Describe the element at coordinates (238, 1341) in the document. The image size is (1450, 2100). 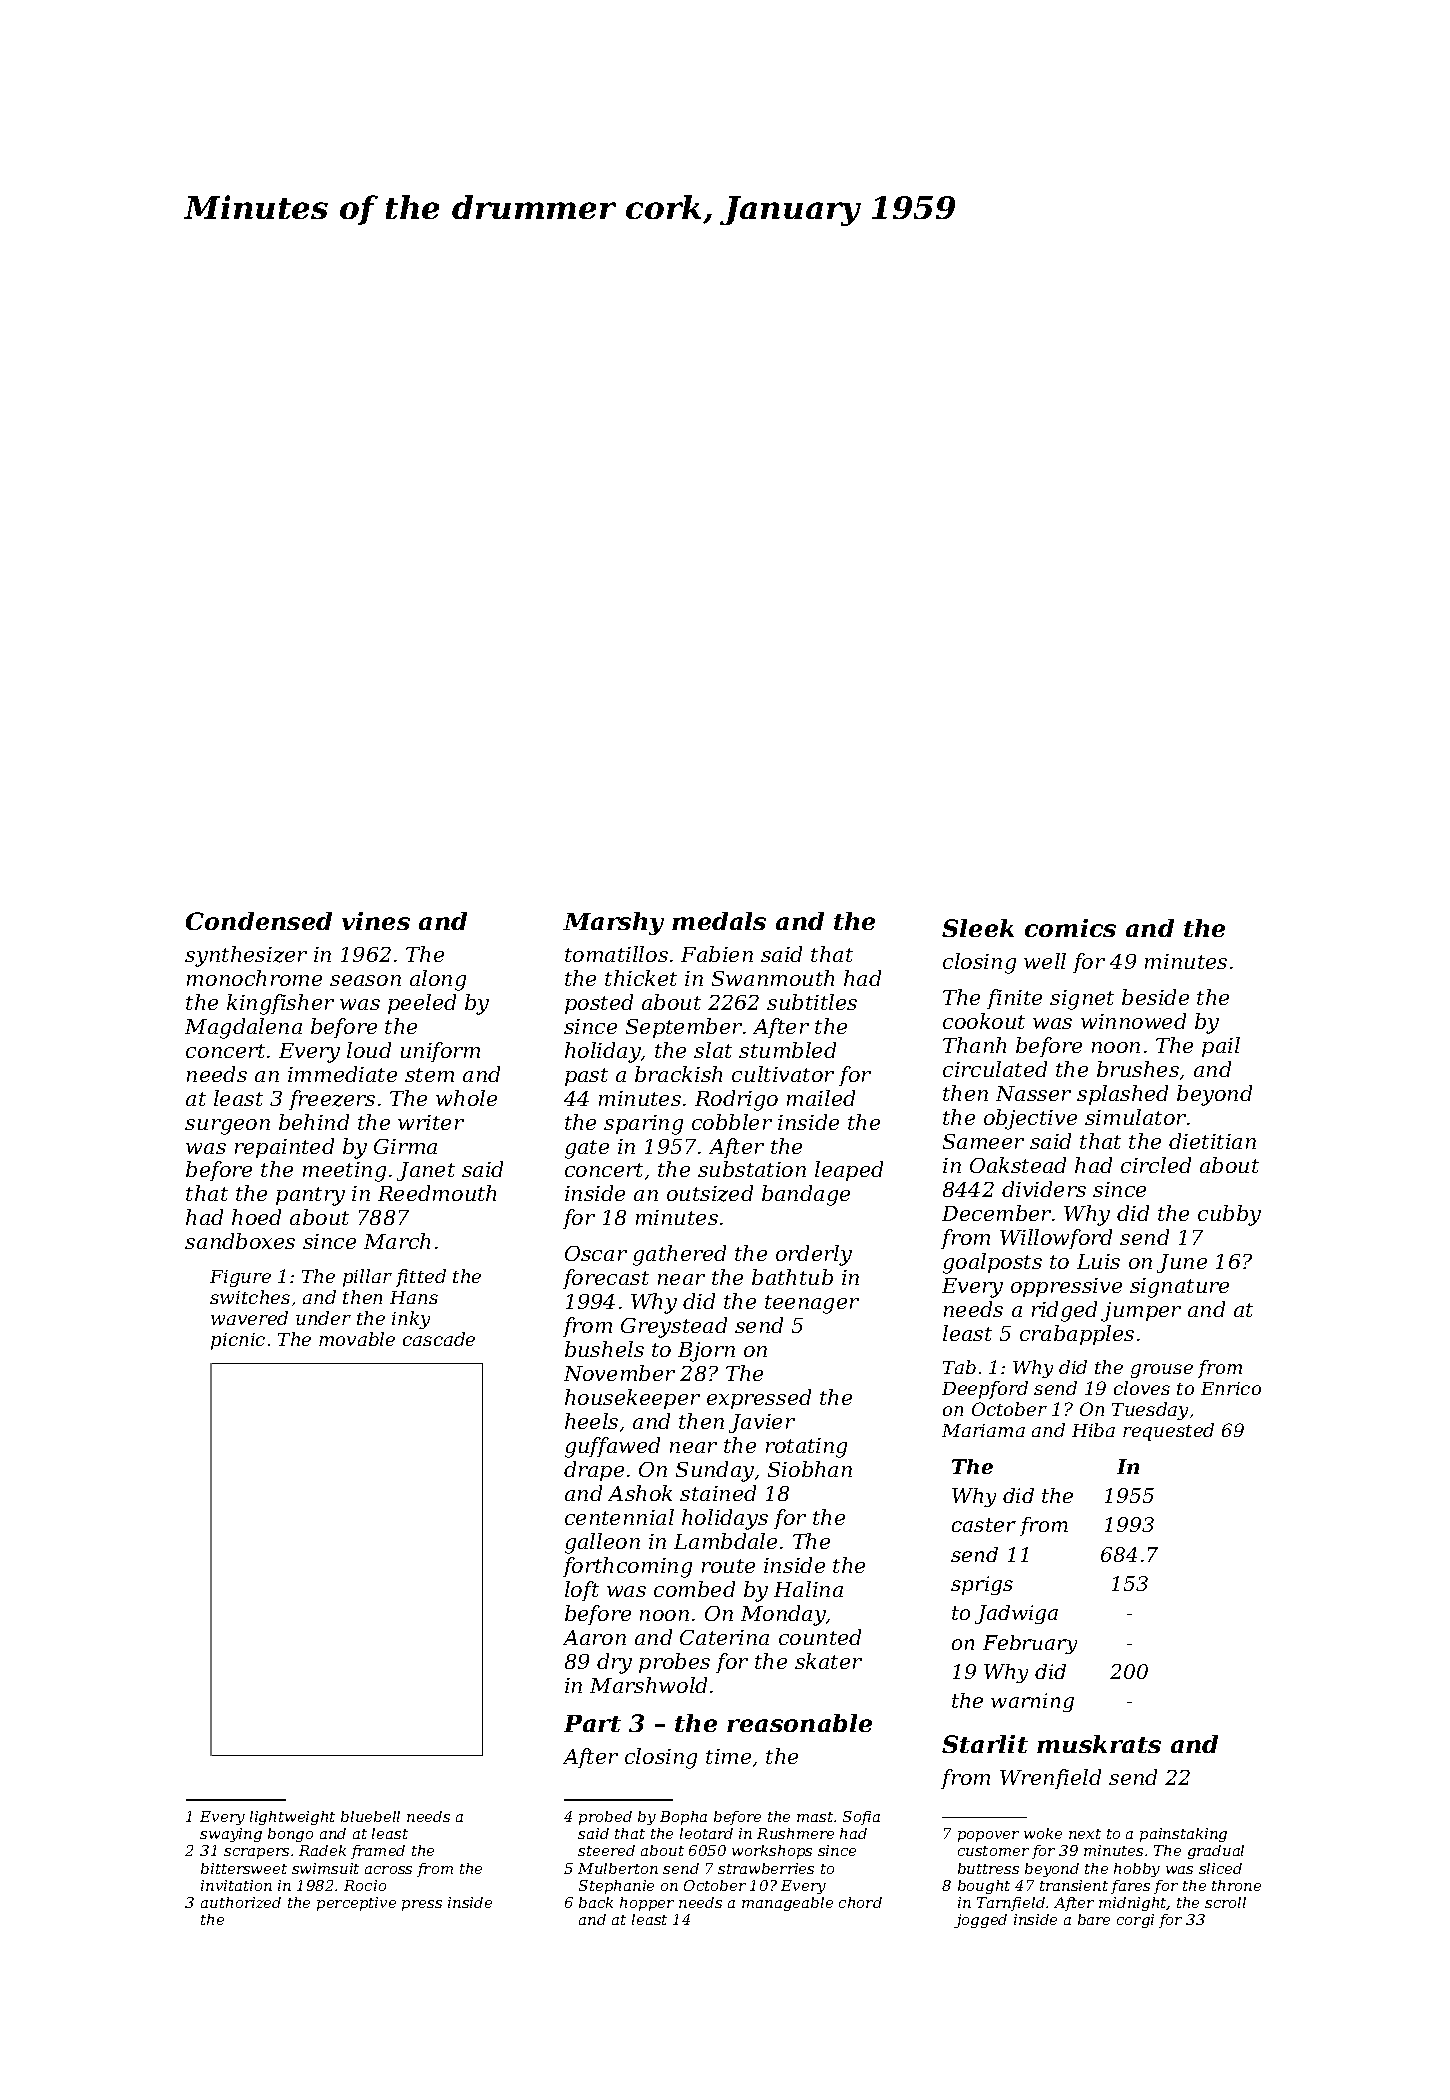
I see `picnic` at that location.
